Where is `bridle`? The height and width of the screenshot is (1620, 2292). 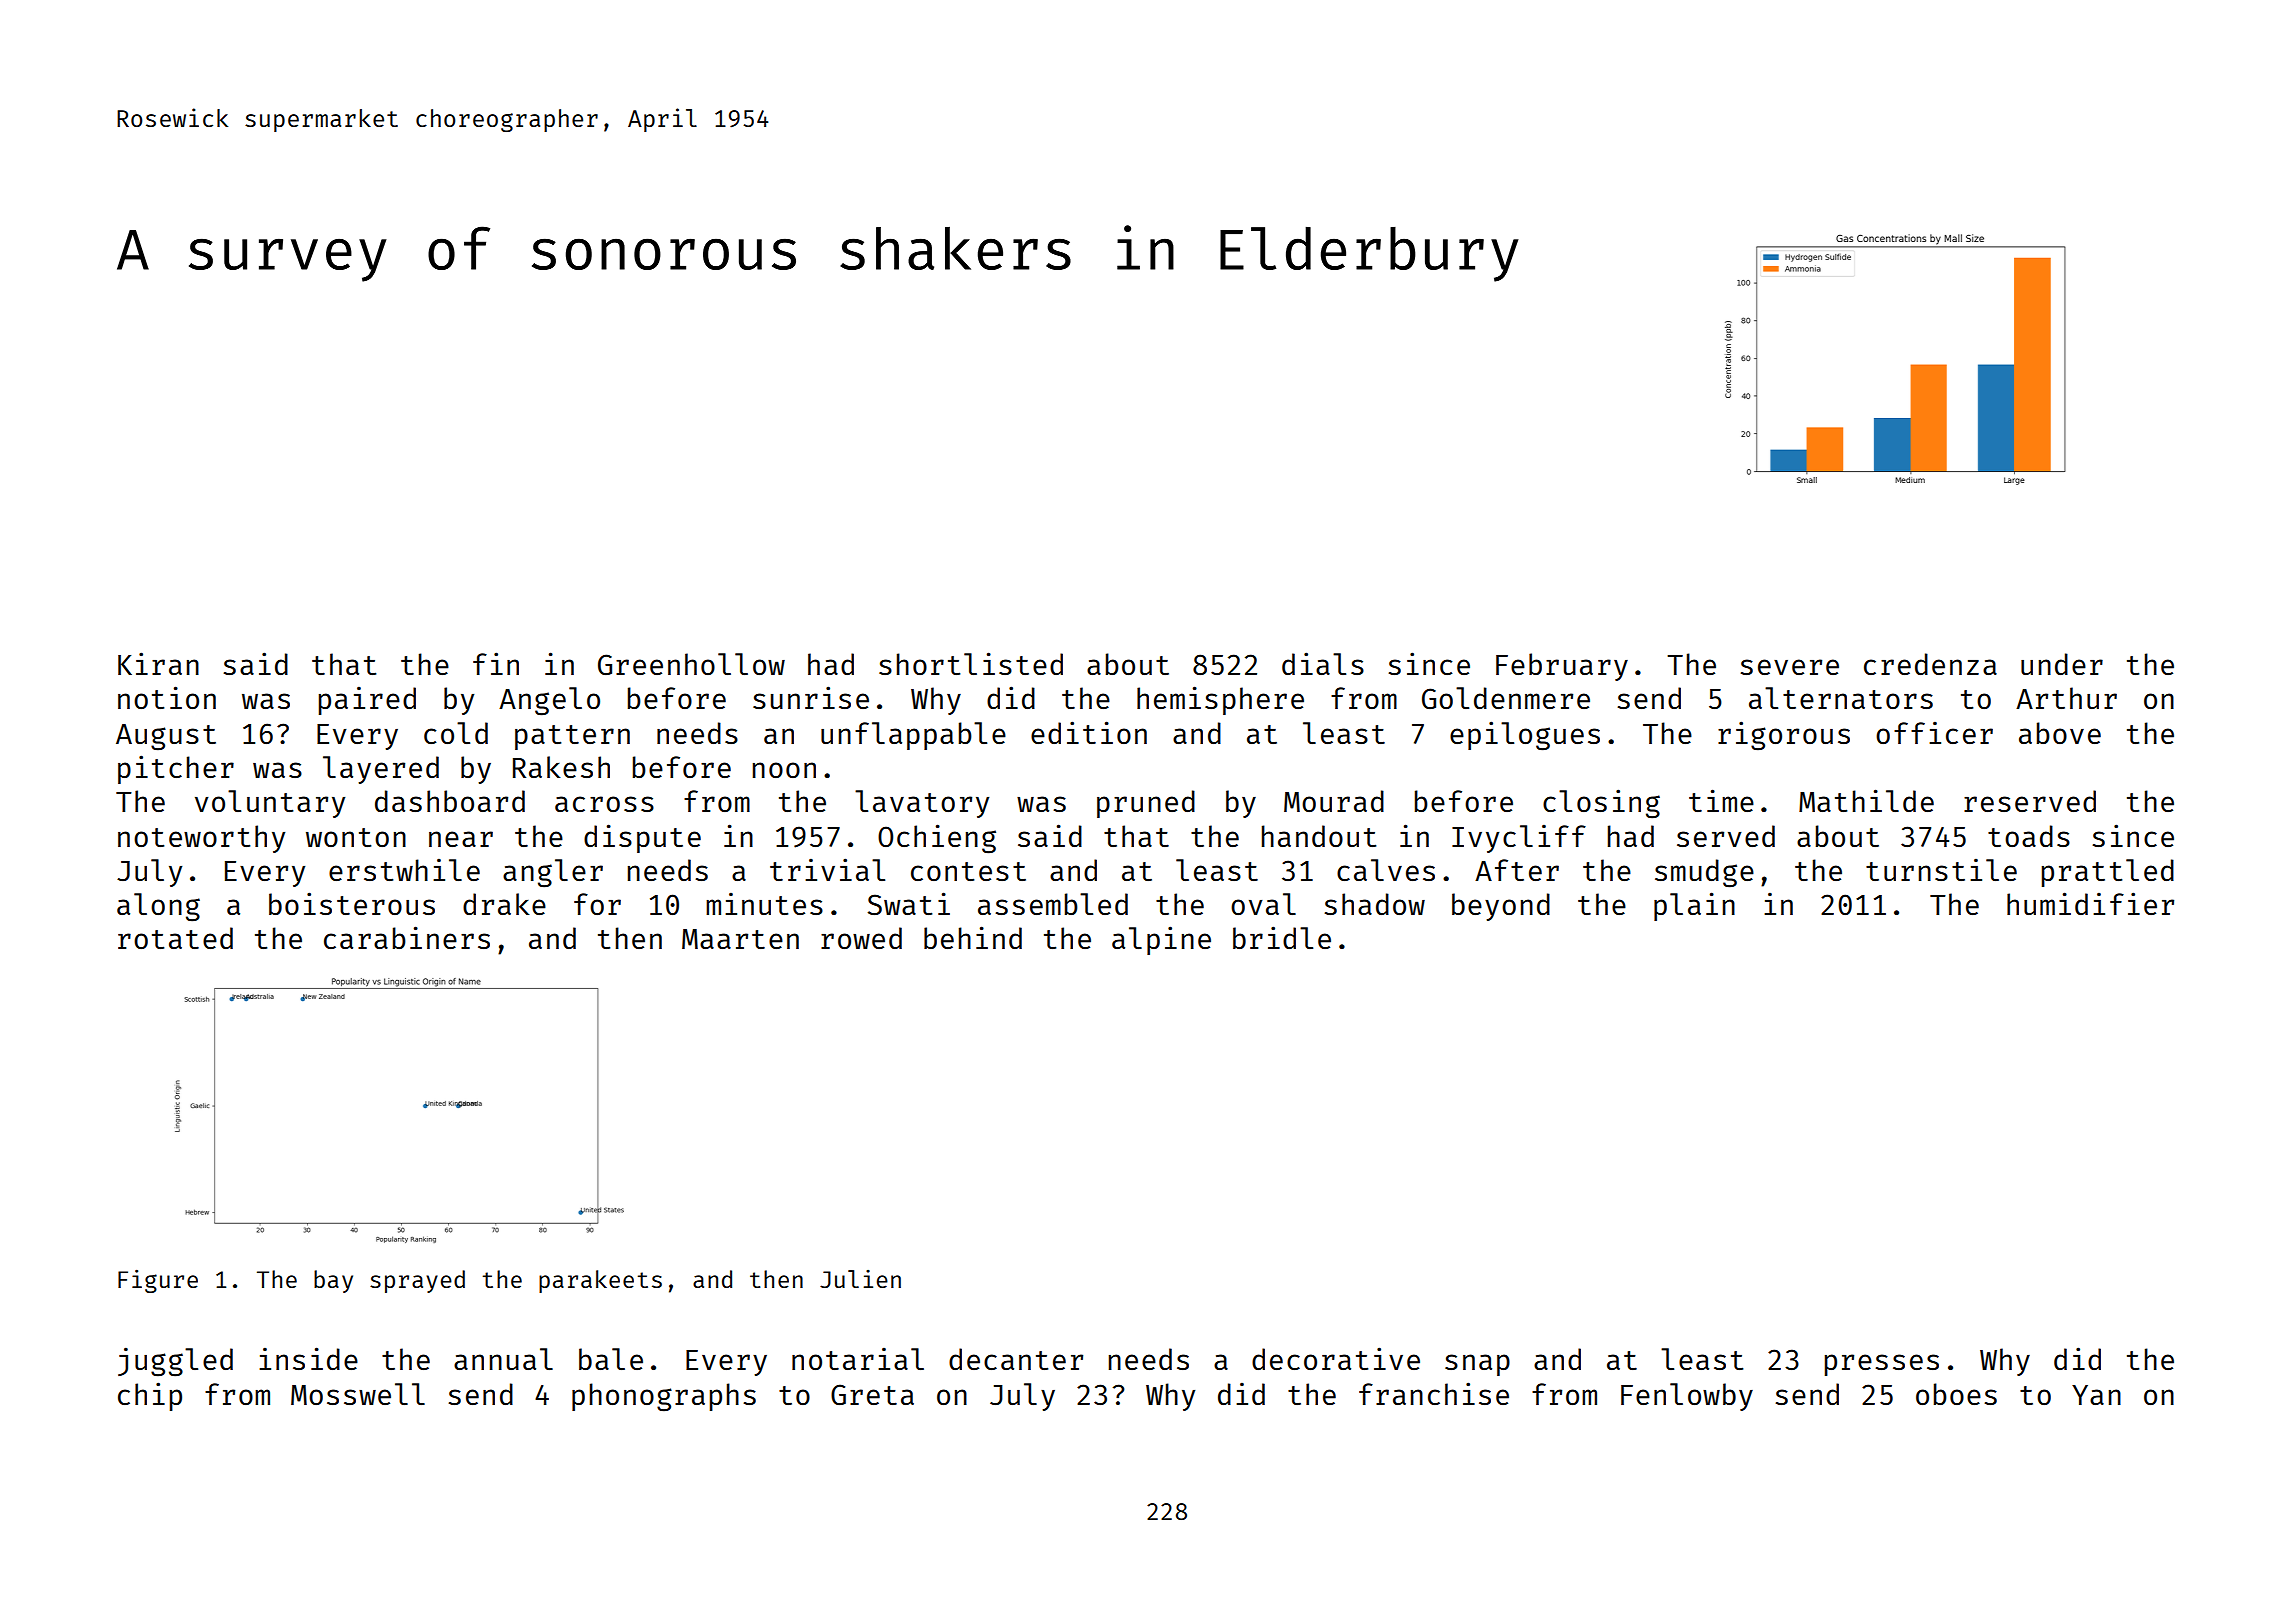 bridle is located at coordinates (1282, 937).
